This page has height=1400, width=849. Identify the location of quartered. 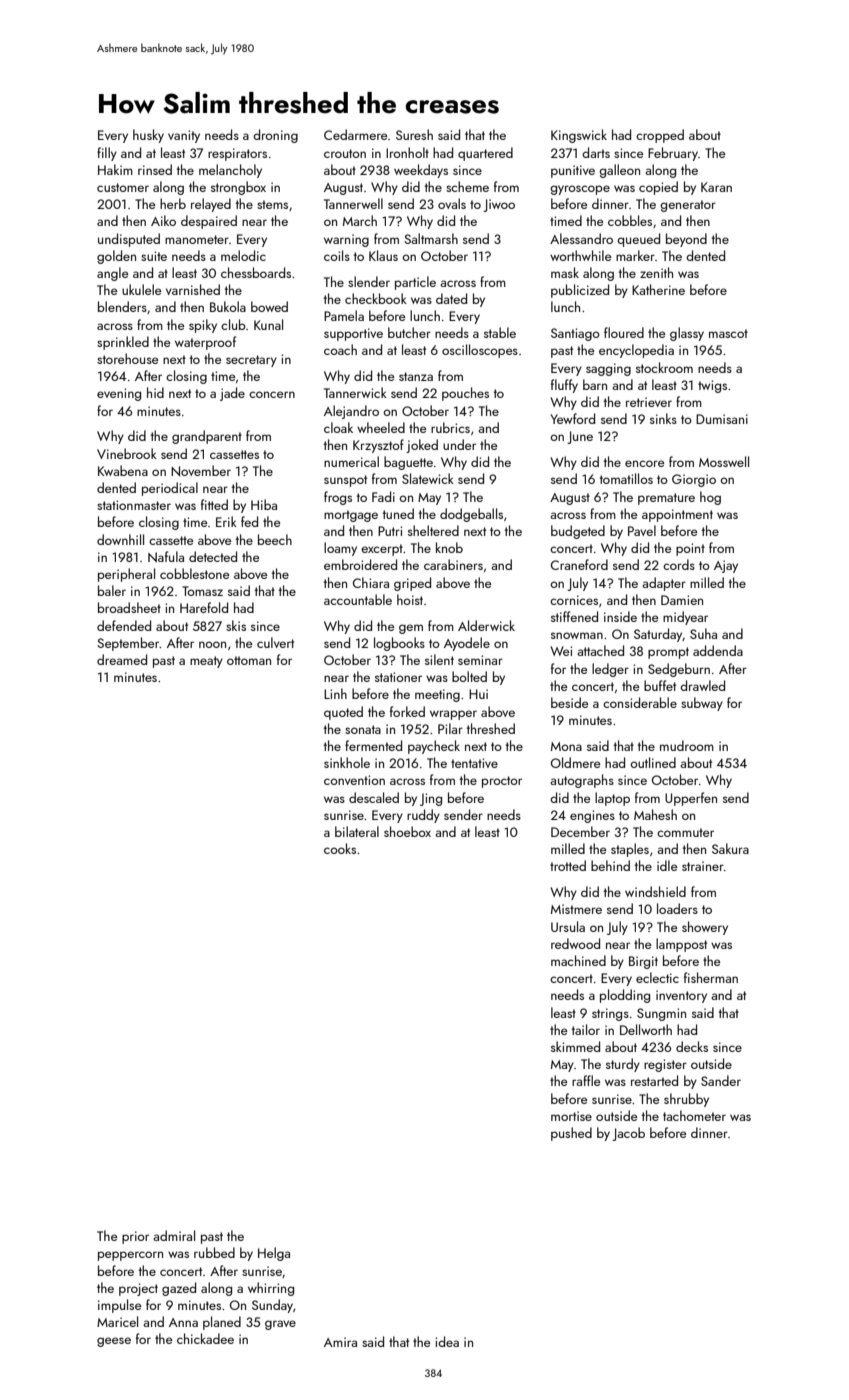
(485, 154).
